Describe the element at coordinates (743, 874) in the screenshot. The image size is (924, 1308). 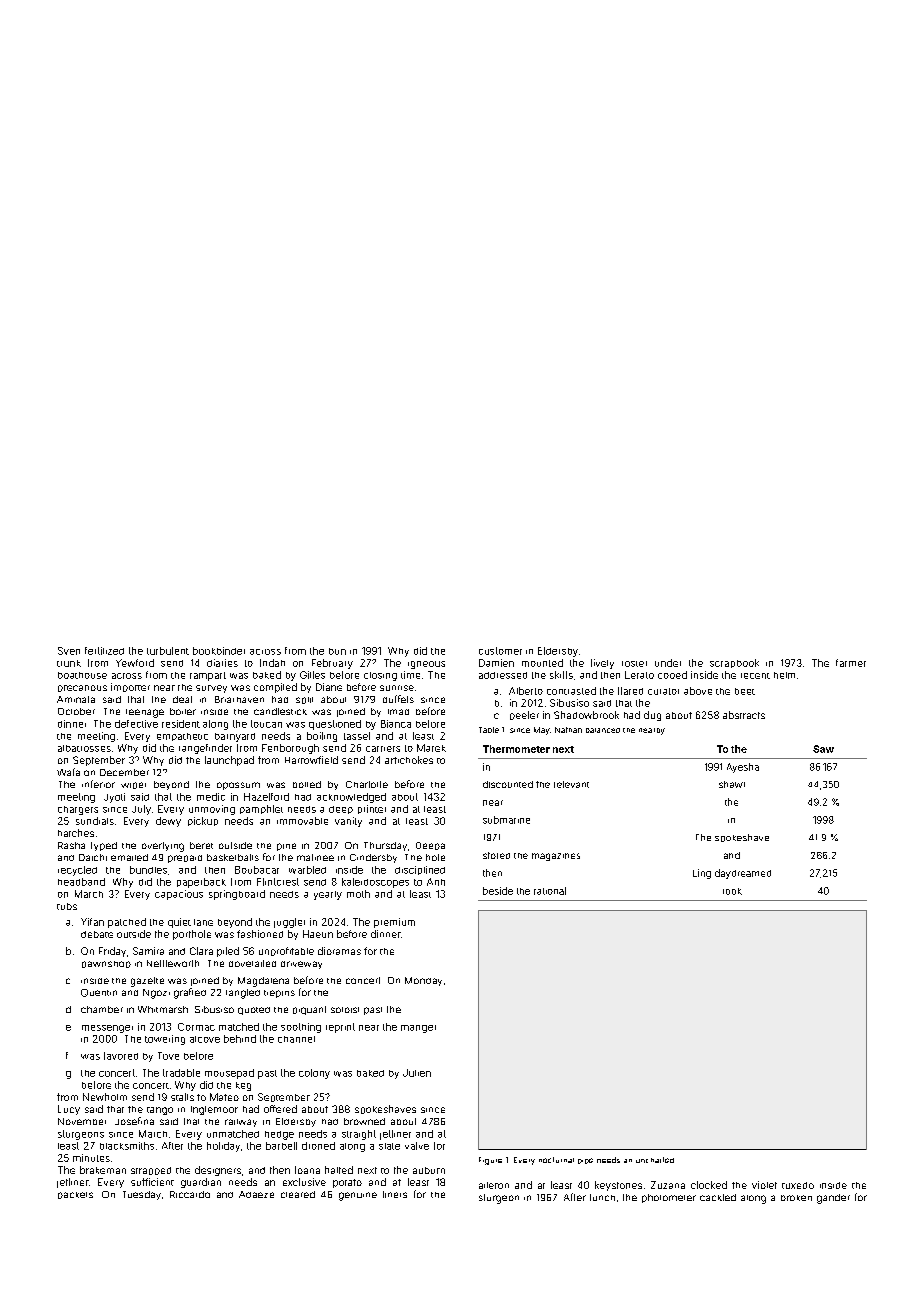
I see `daydreamed` at that location.
